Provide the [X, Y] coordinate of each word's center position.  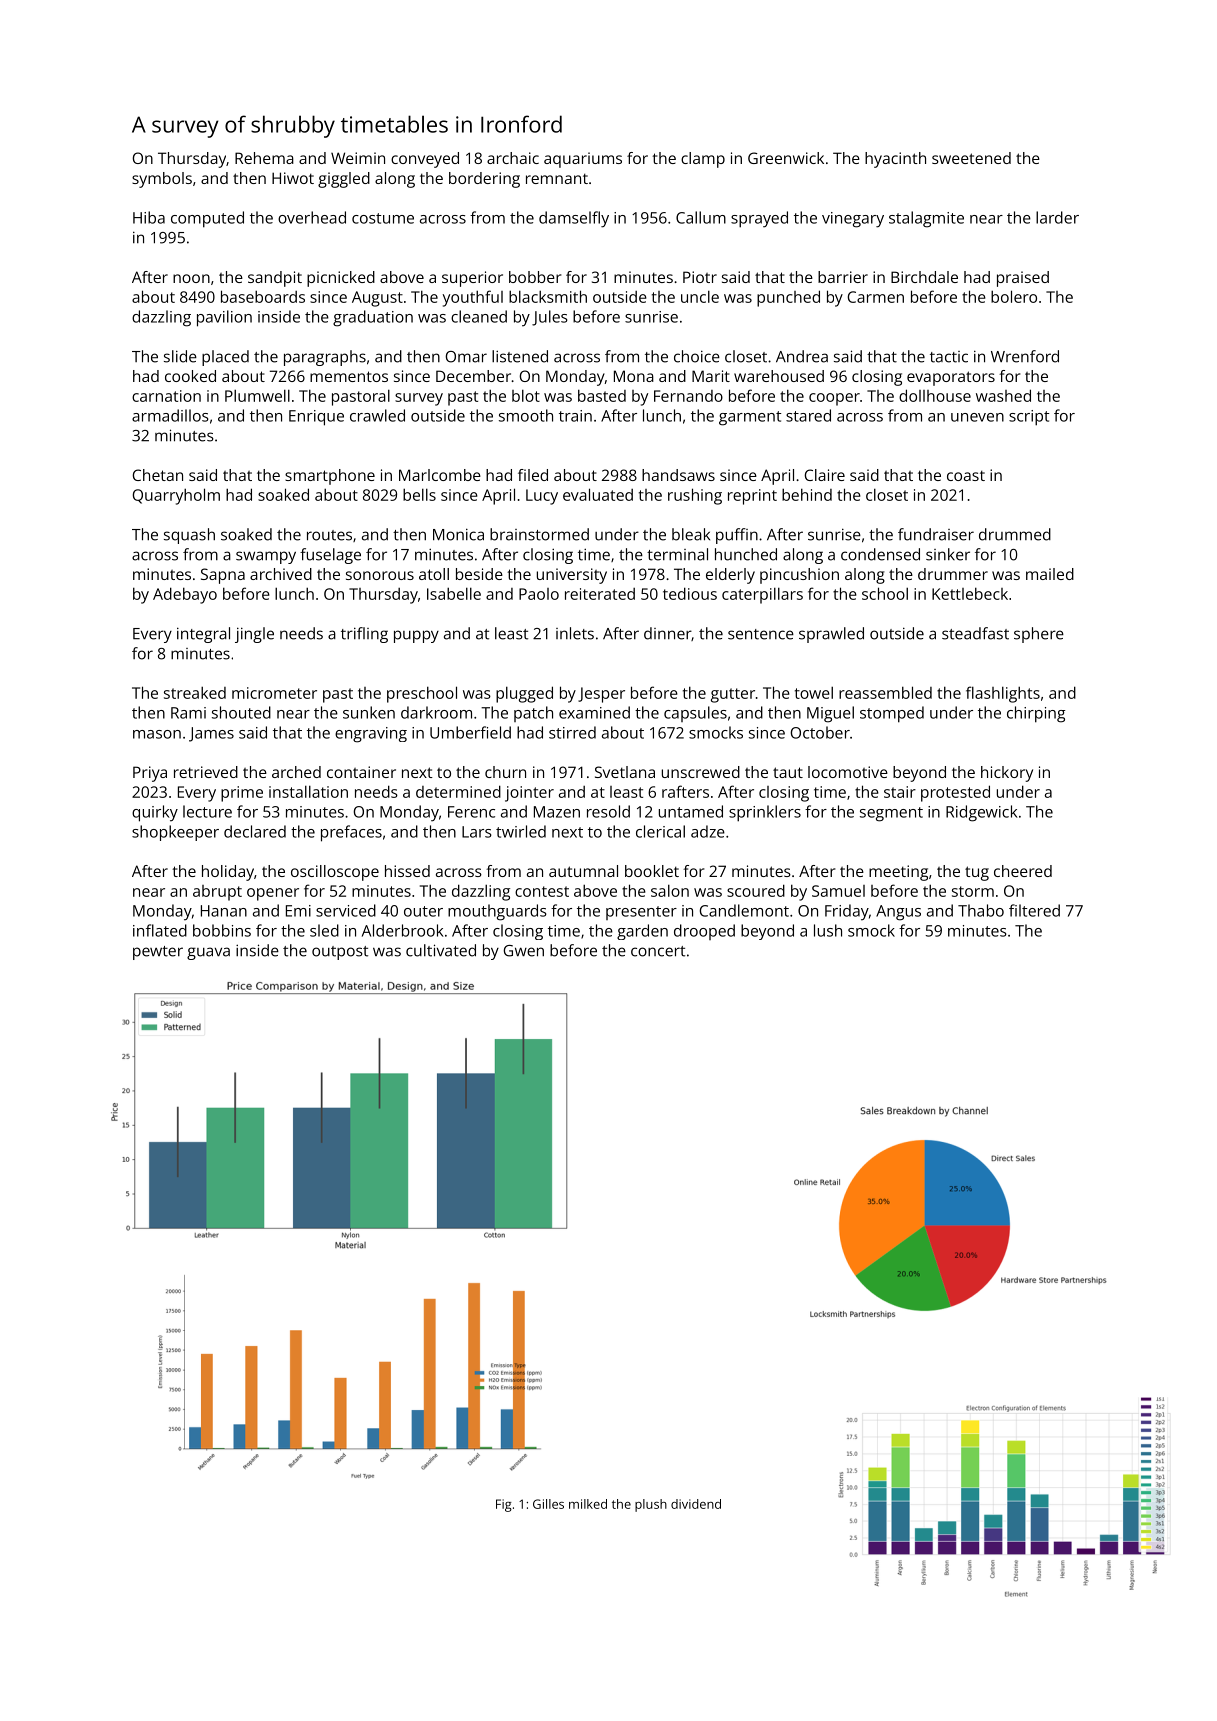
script [1029, 418]
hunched [746, 554]
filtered [1034, 910]
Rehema [264, 158]
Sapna [223, 576]
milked [588, 1504]
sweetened [971, 158]
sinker [948, 554]
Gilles [548, 1504]
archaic [513, 158]
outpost [340, 953]
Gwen [523, 951]
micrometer [274, 693]
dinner [668, 634]
